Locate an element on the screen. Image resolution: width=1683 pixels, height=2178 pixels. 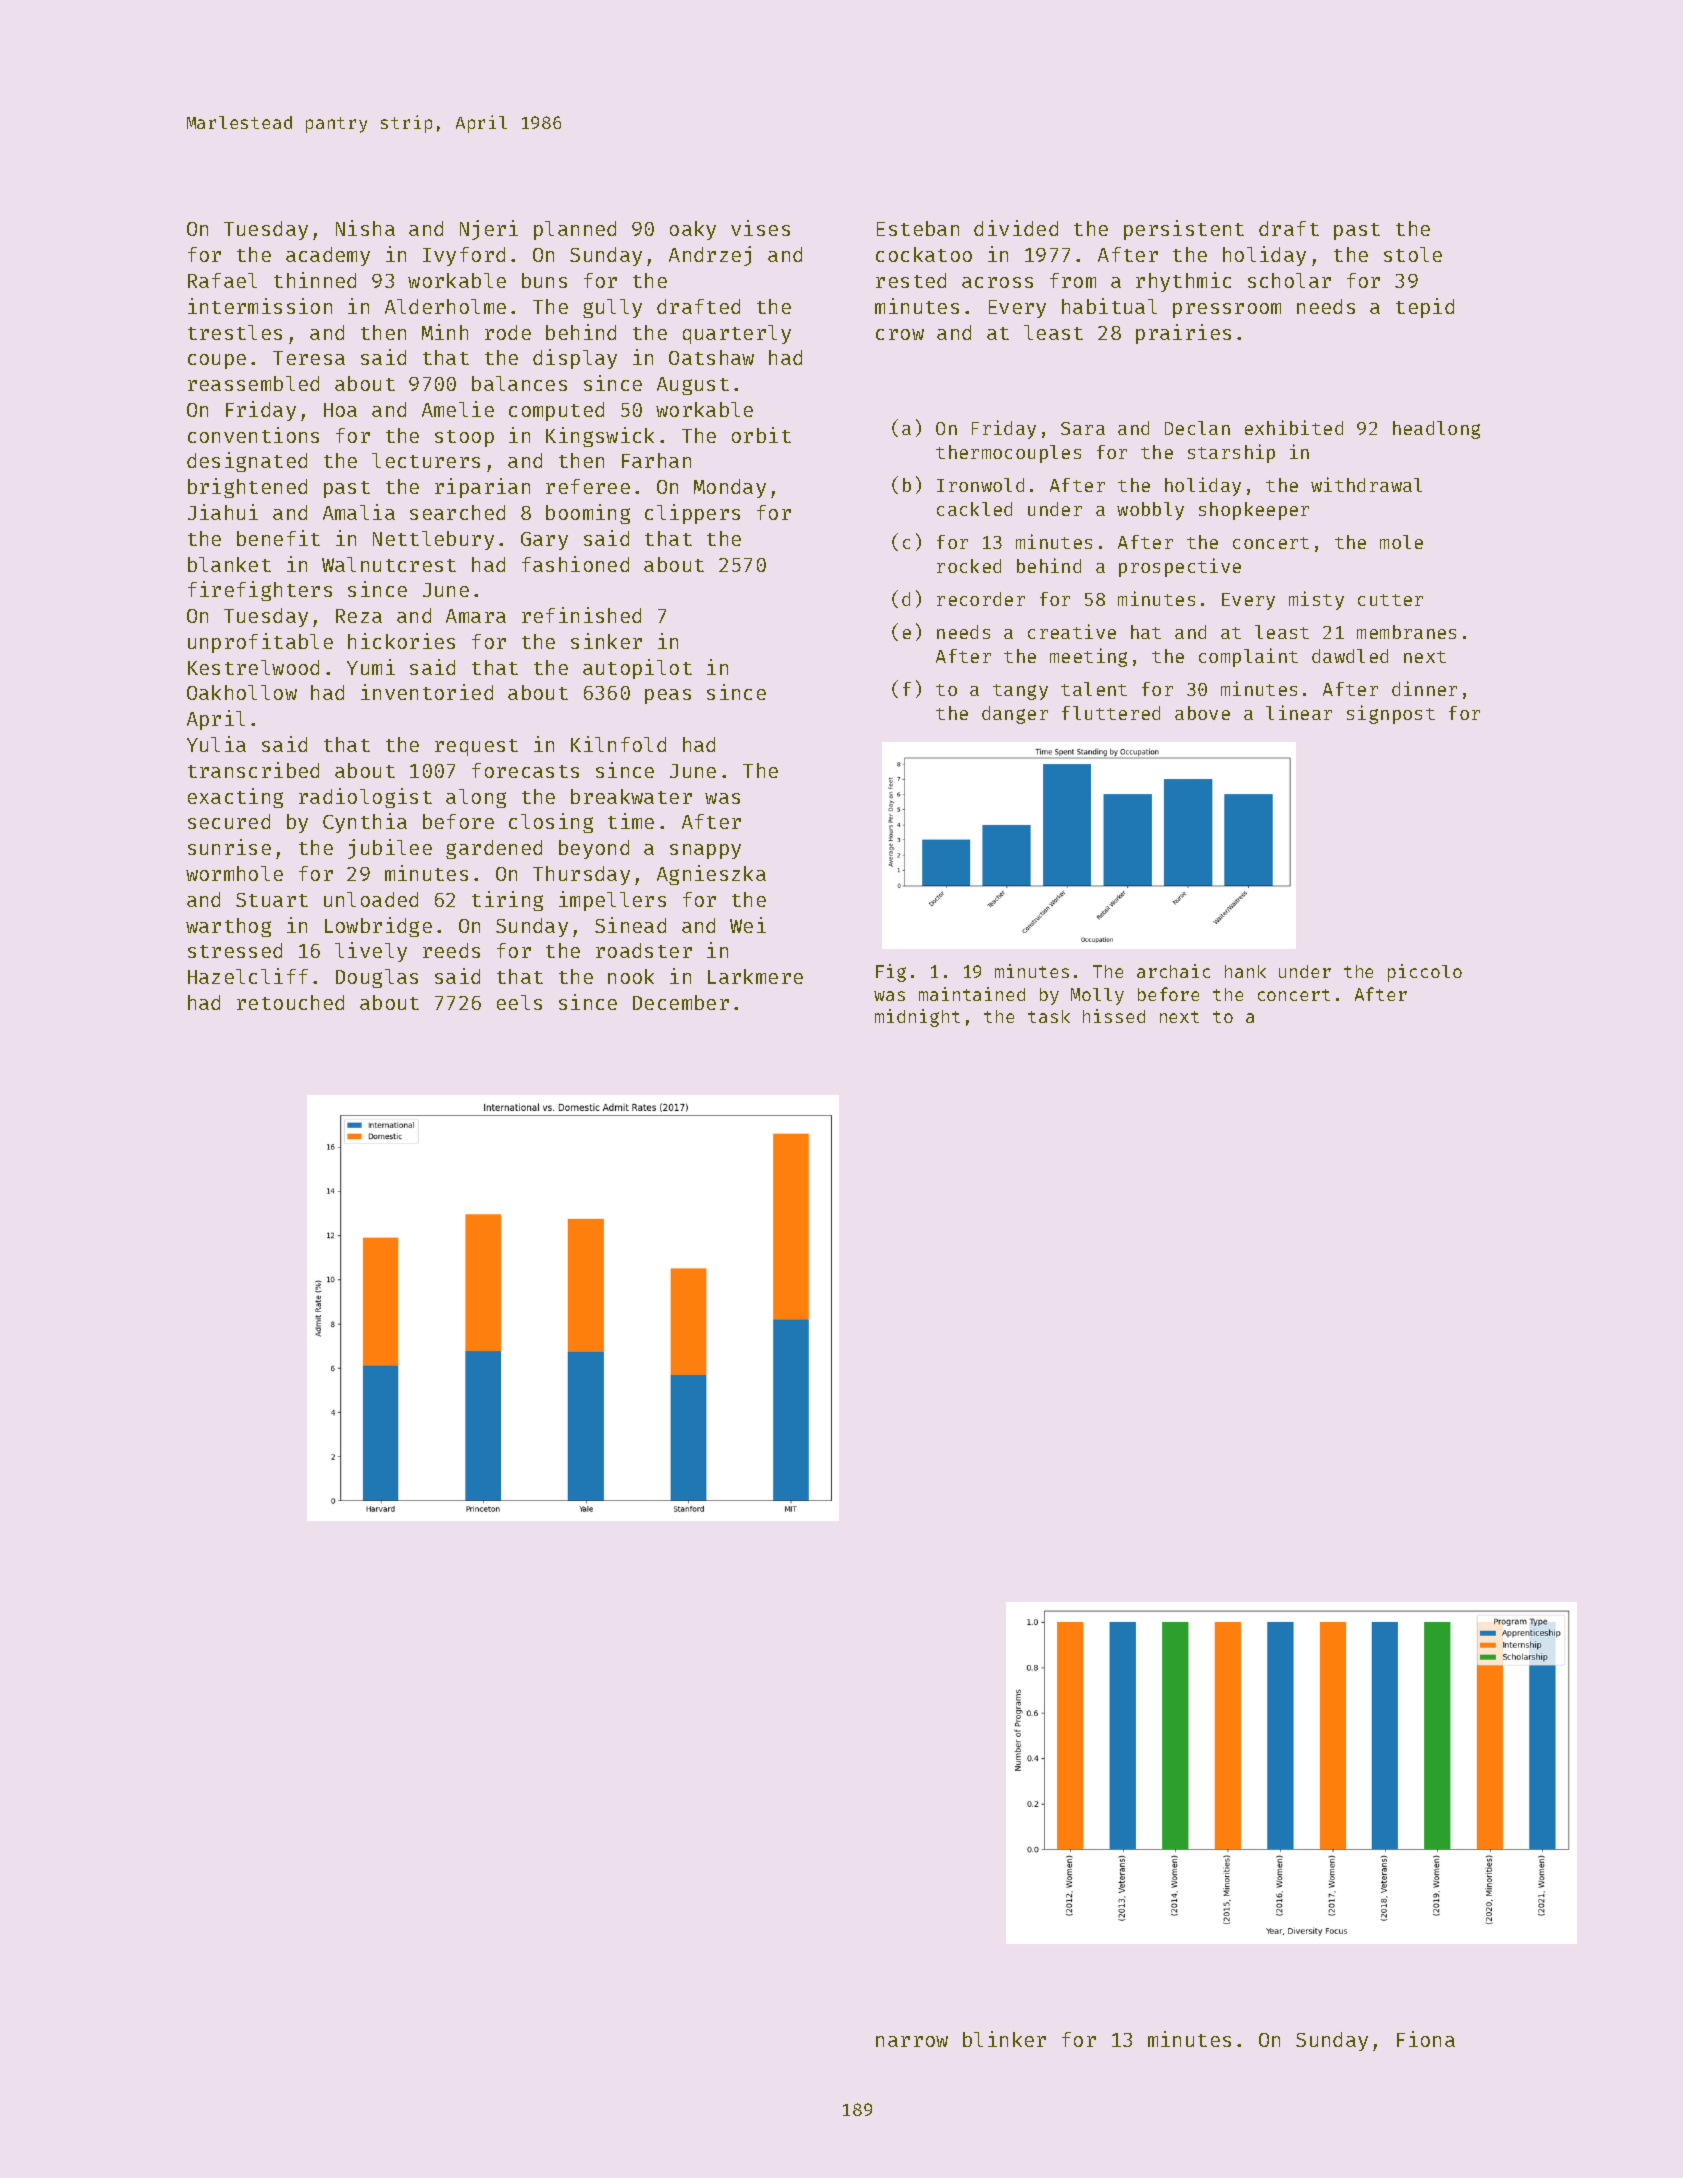
danger is located at coordinates (1015, 715).
